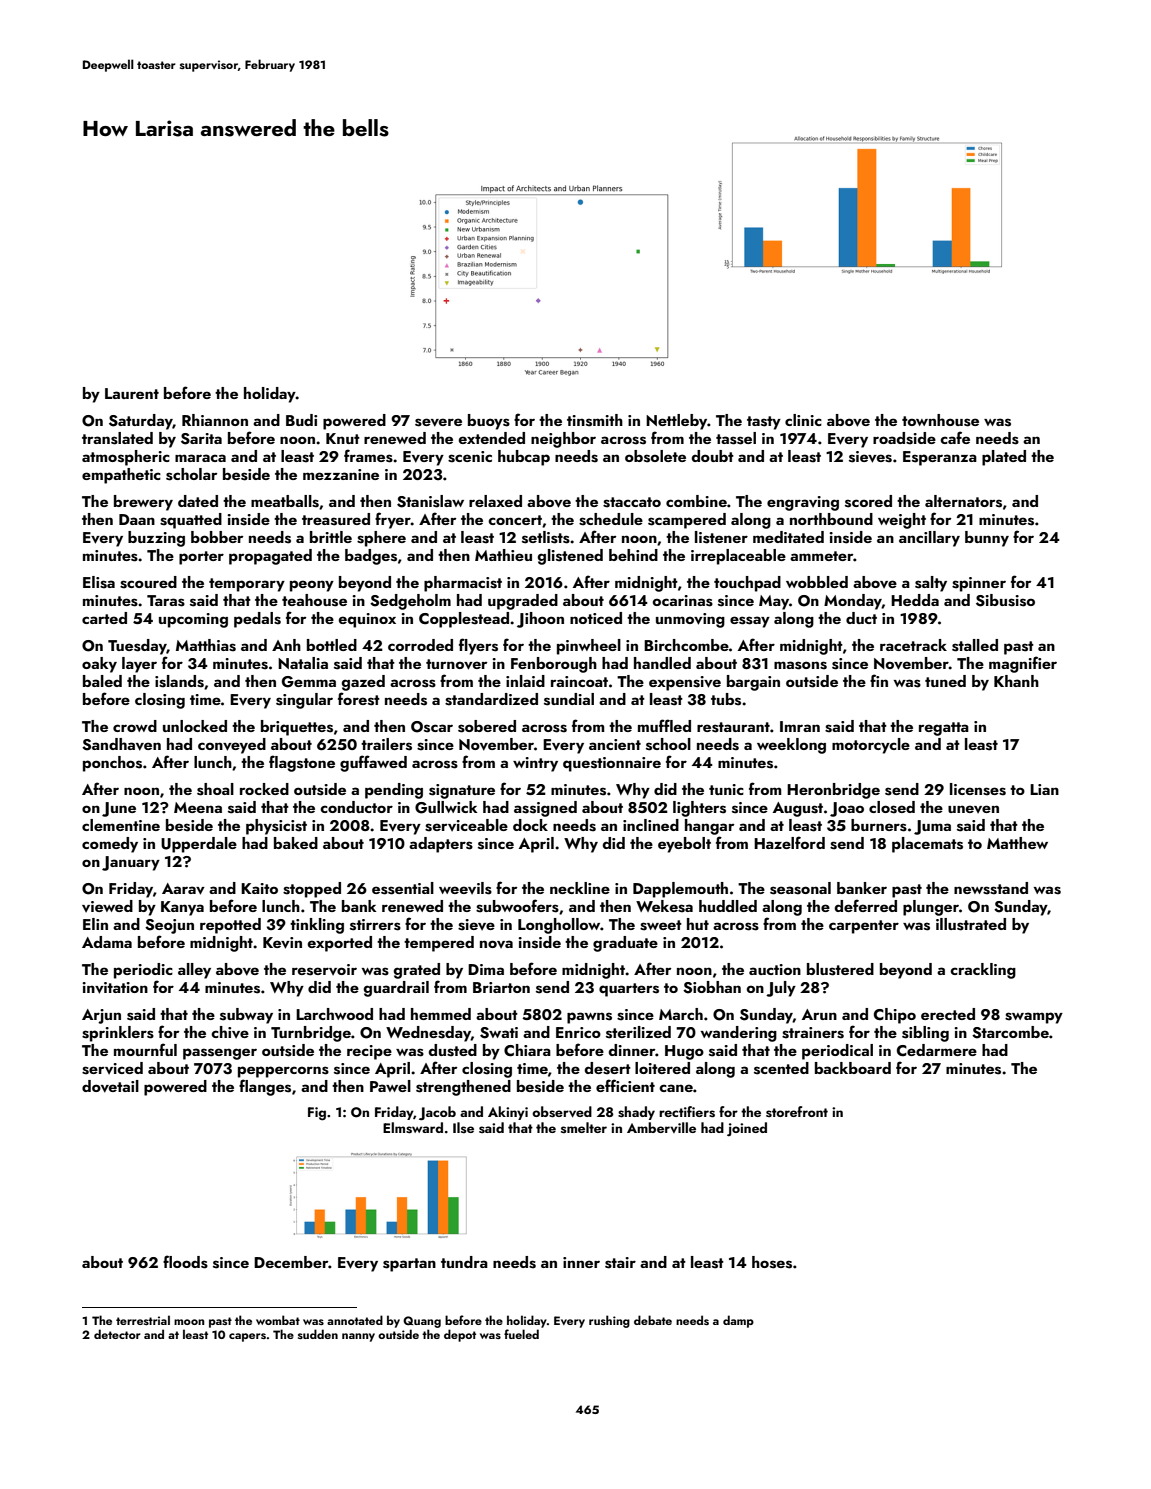 The image size is (1151, 1489). What do you see at coordinates (189, 1322) in the screenshot?
I see `moon` at bounding box center [189, 1322].
